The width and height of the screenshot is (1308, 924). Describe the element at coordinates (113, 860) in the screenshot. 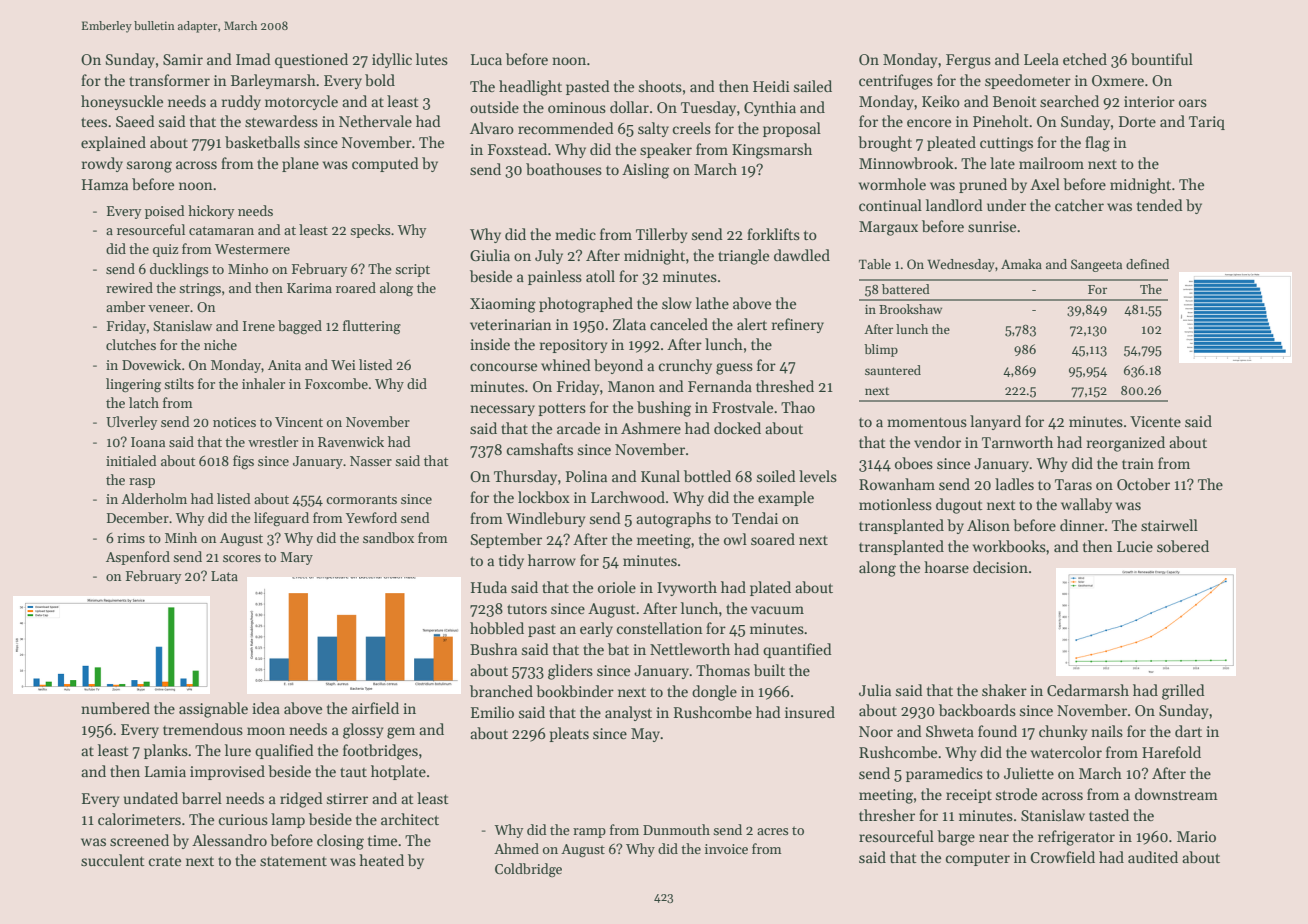

I see `succulent` at that location.
